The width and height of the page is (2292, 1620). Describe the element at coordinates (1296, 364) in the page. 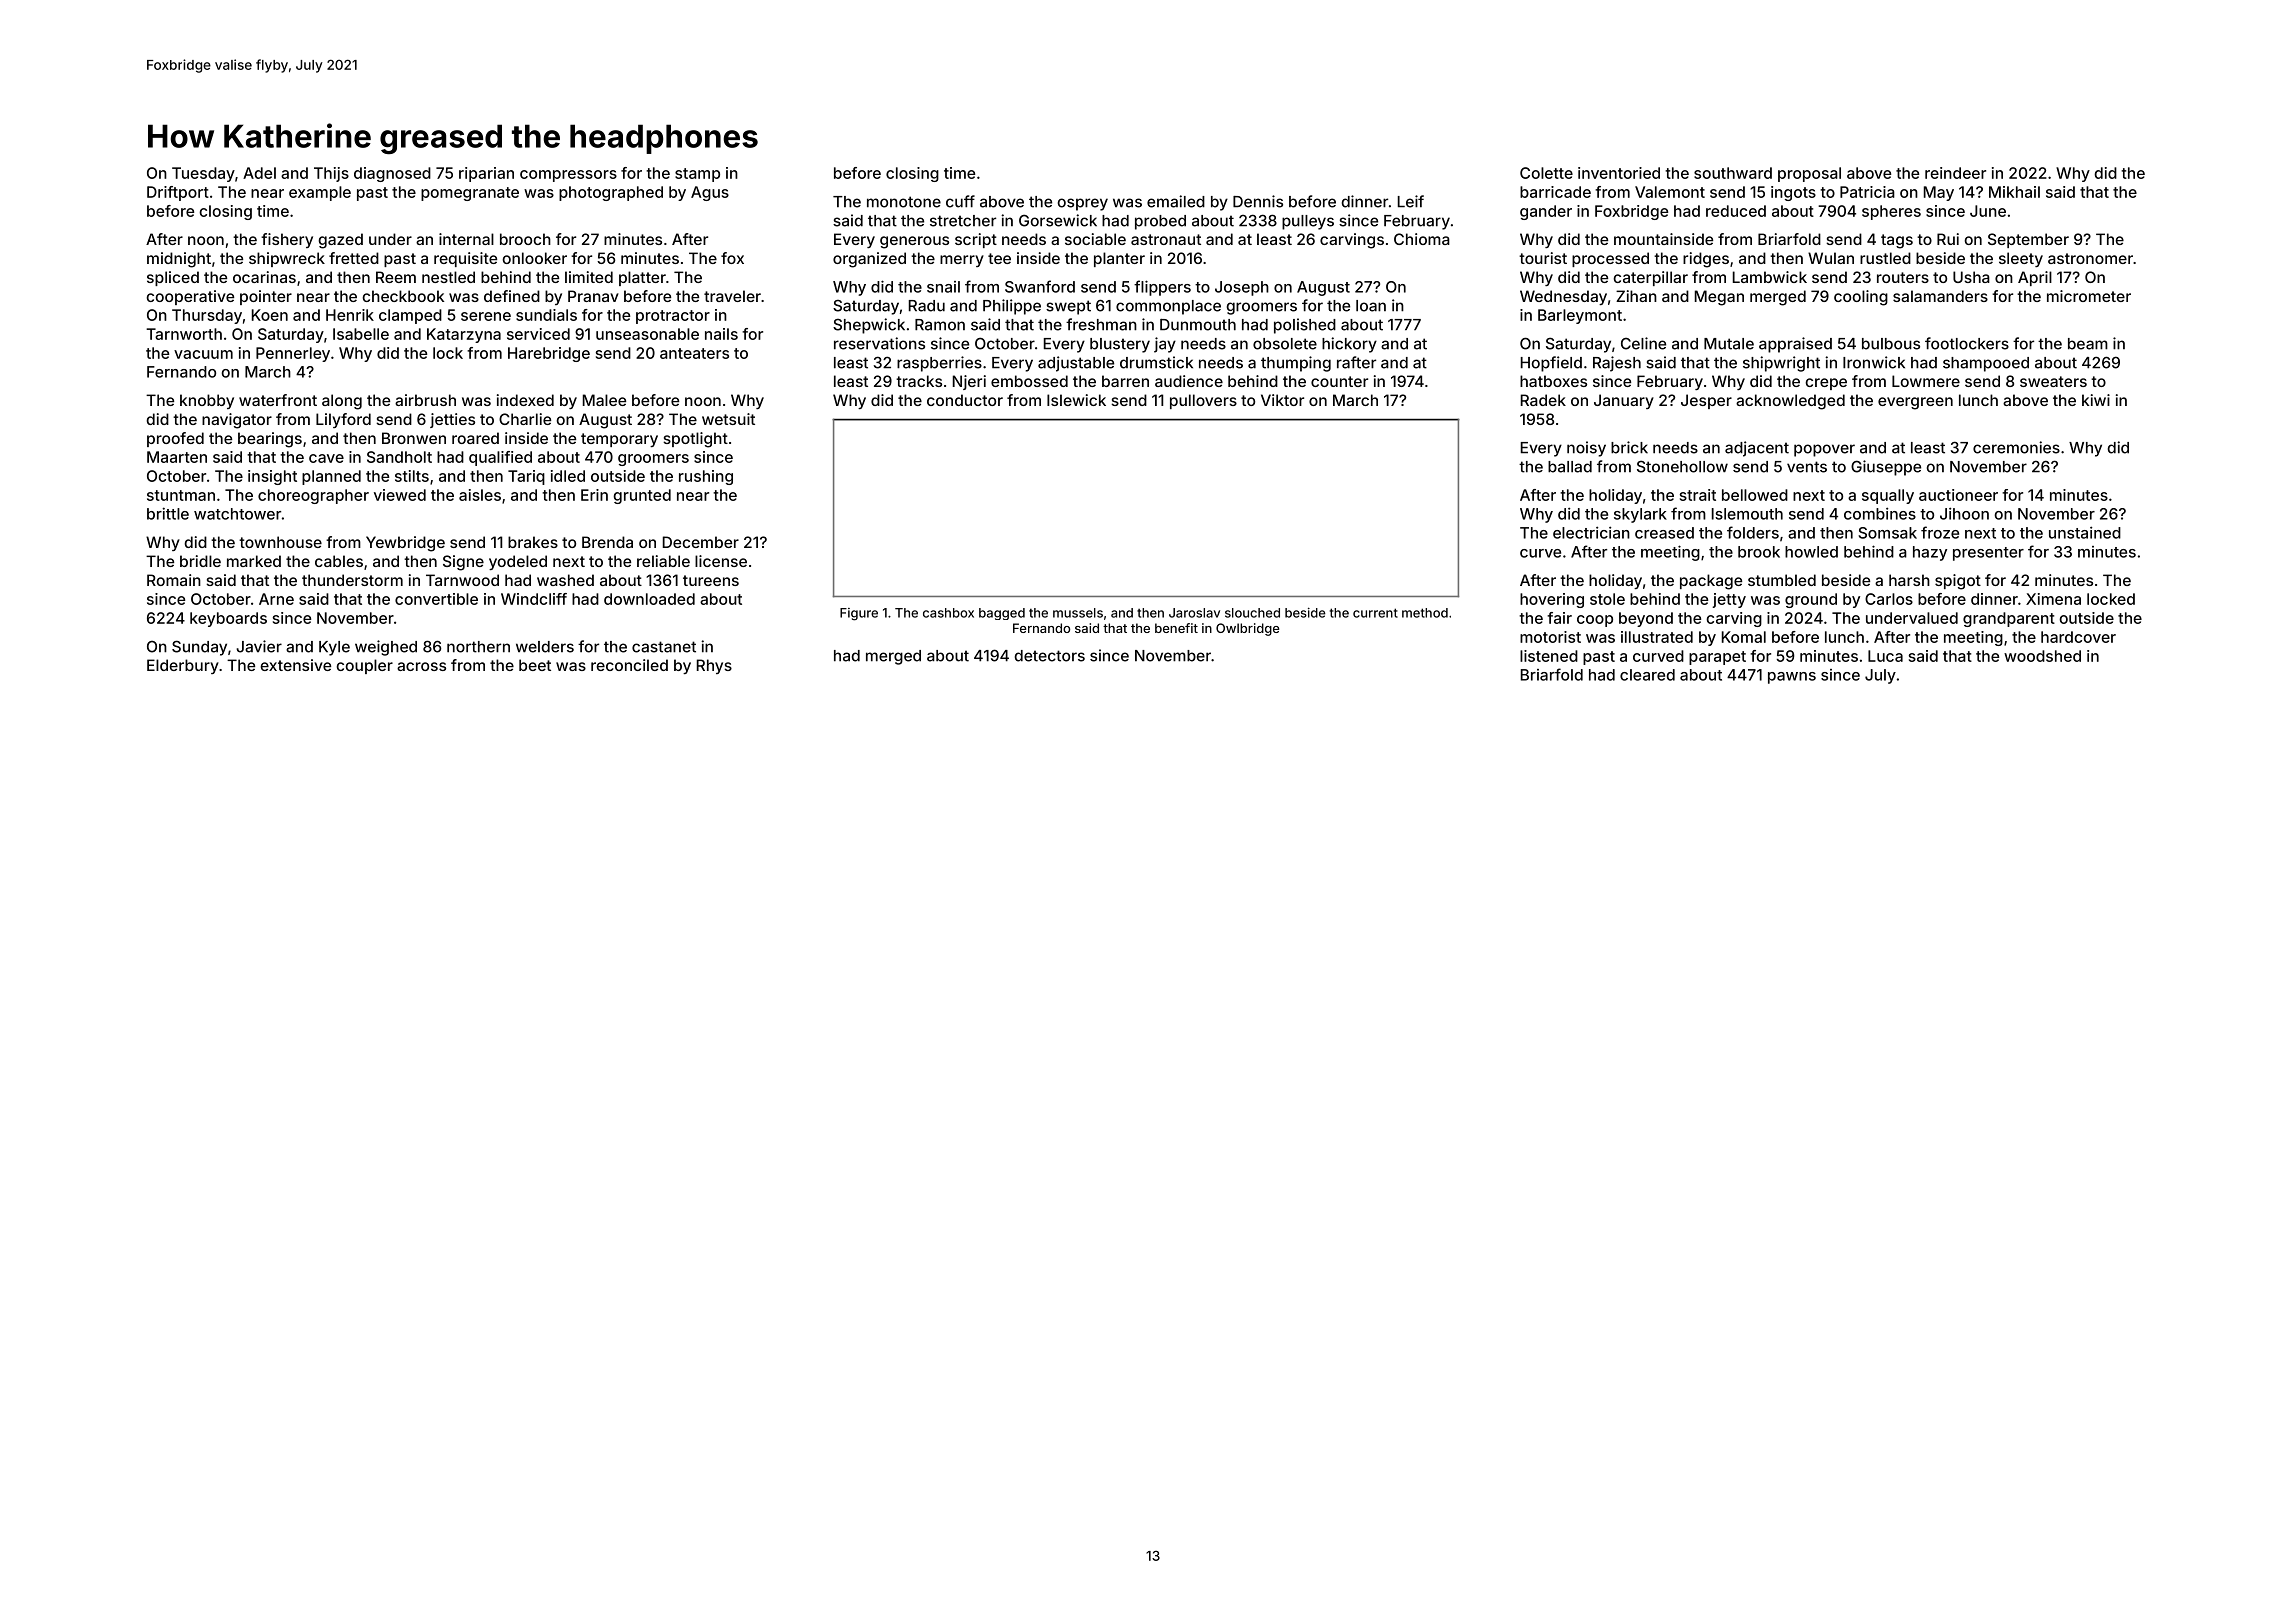

I see `thumping` at that location.
